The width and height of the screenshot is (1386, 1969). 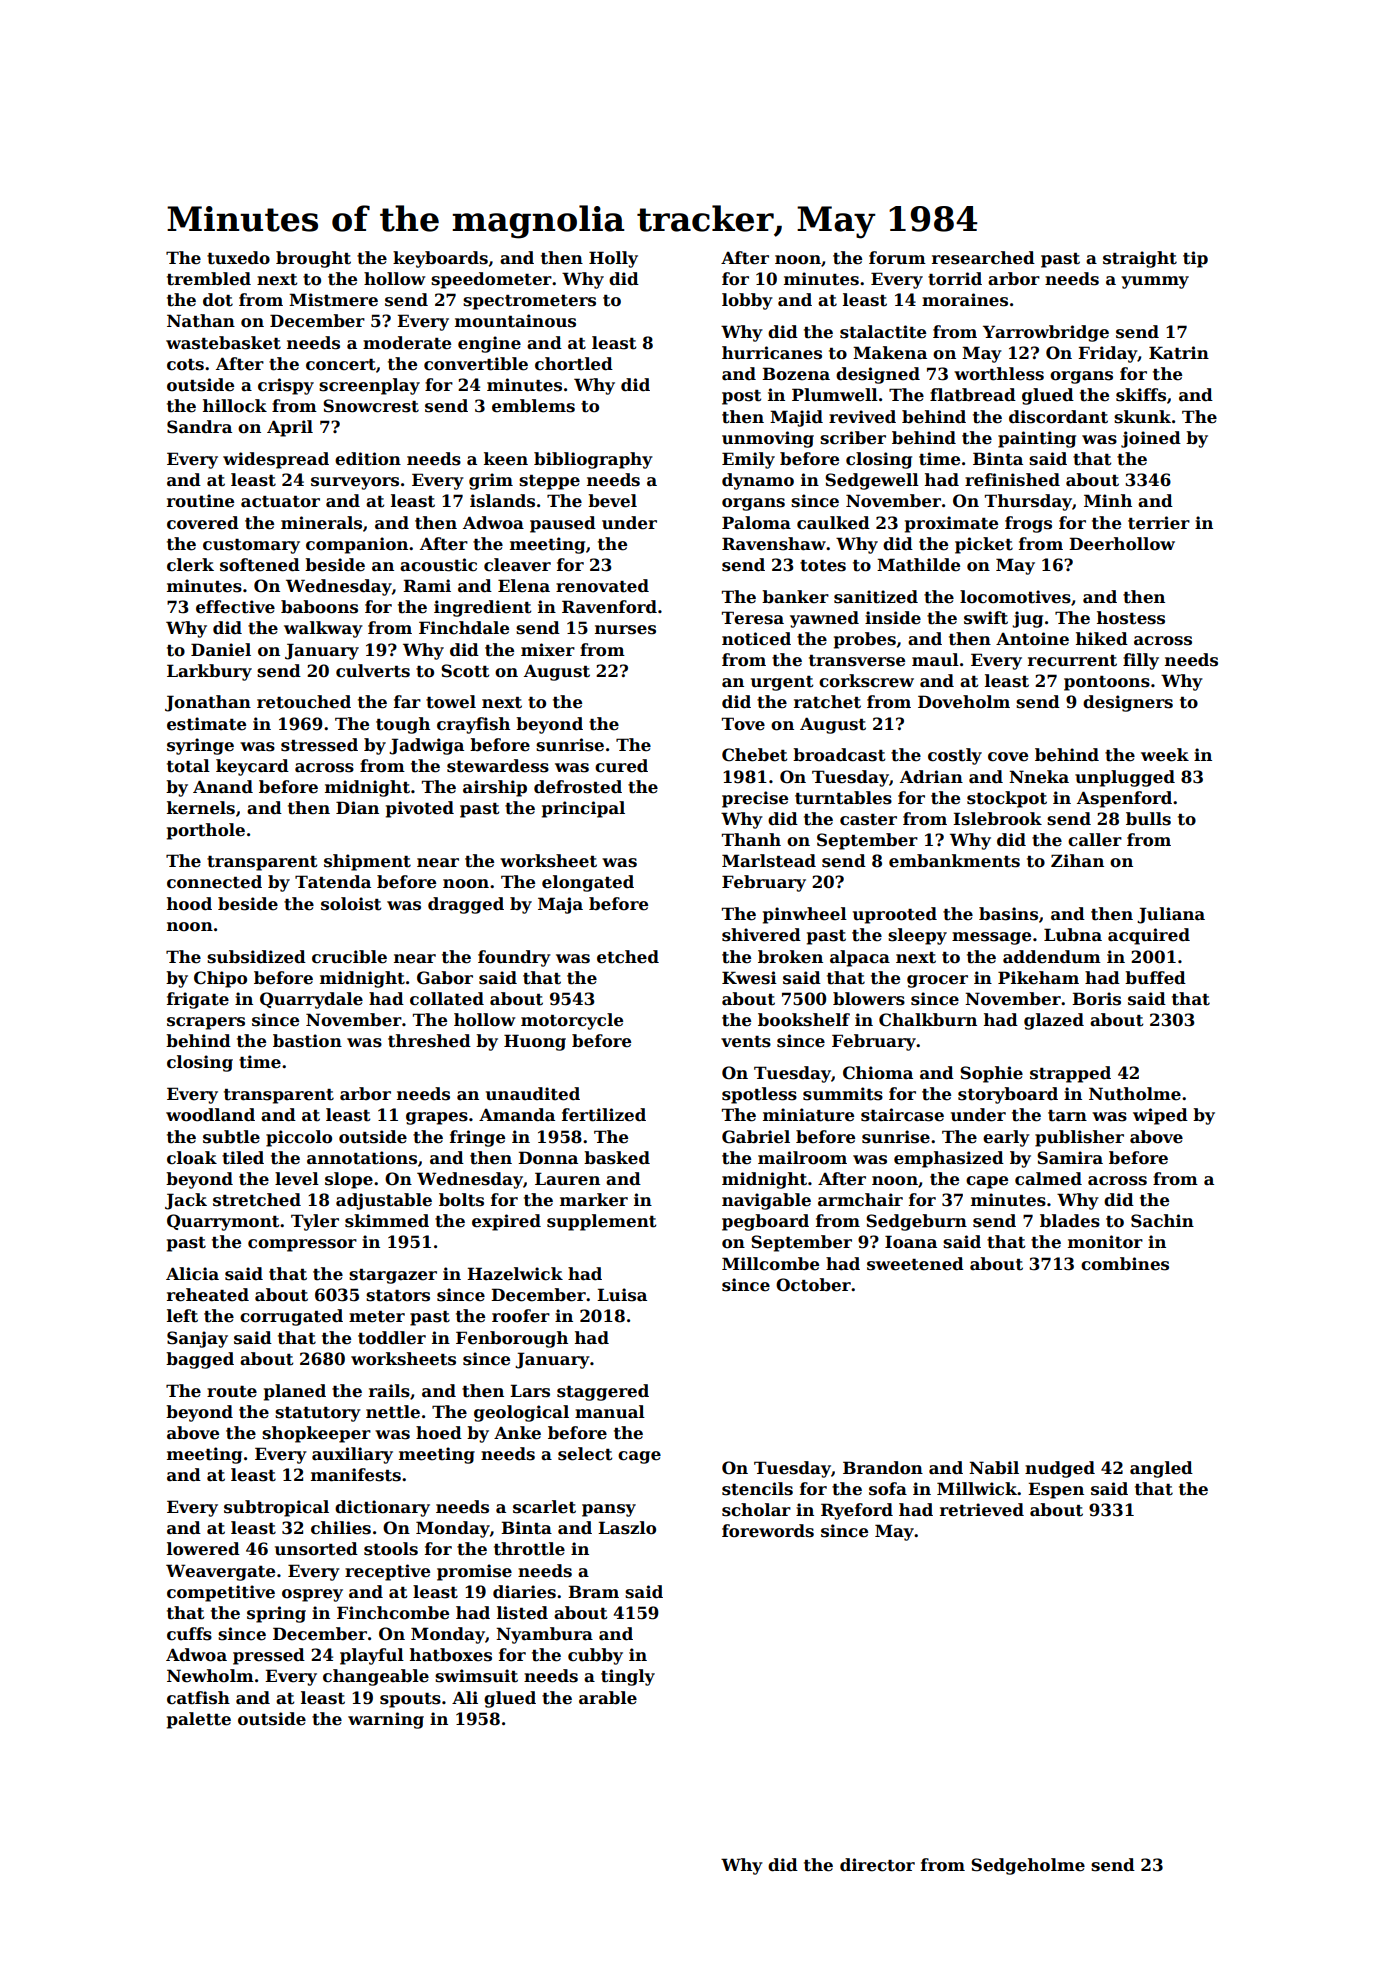 I want to click on straight, so click(x=1140, y=259).
